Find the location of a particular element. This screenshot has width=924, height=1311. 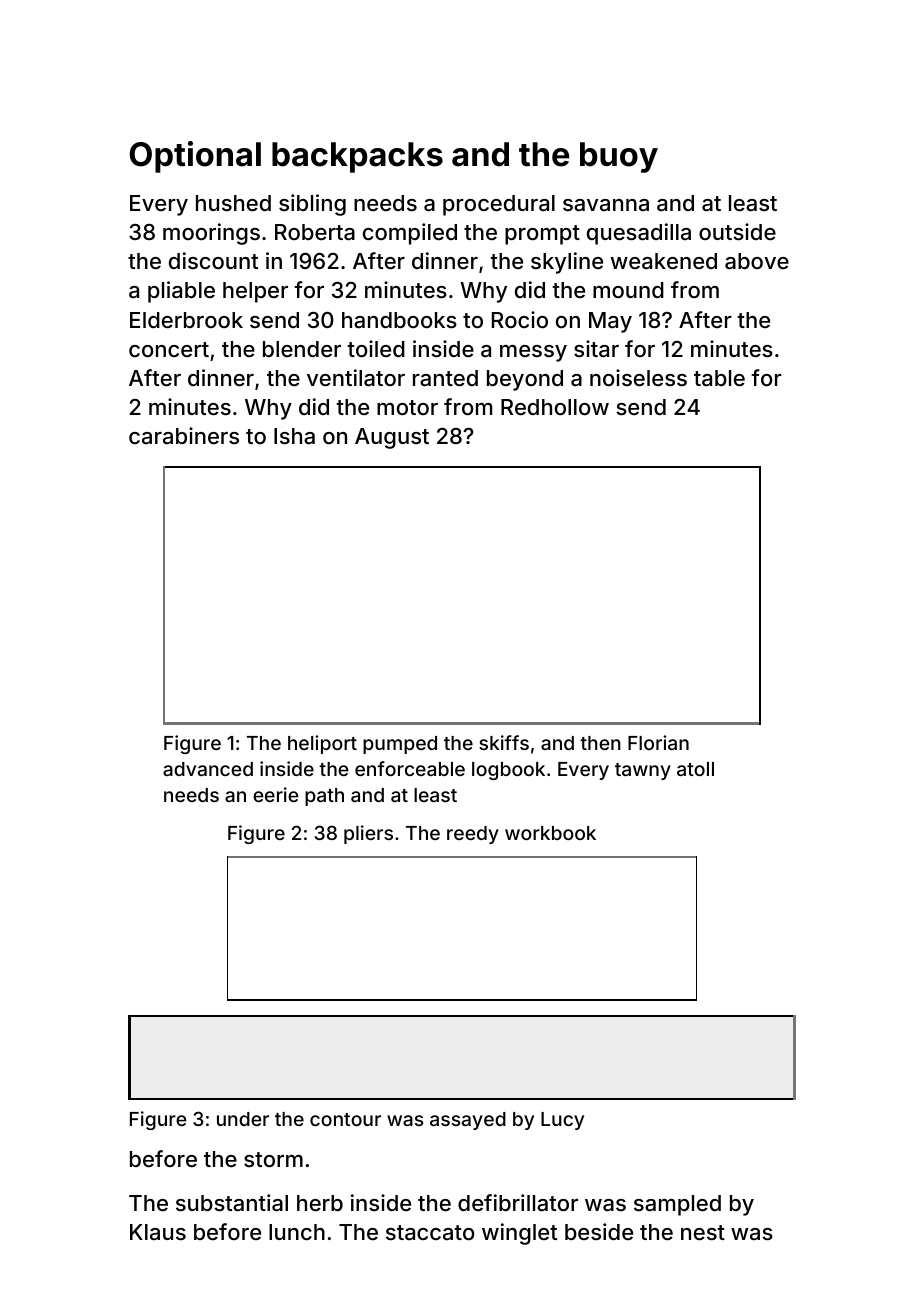

handbooks is located at coordinates (399, 320).
